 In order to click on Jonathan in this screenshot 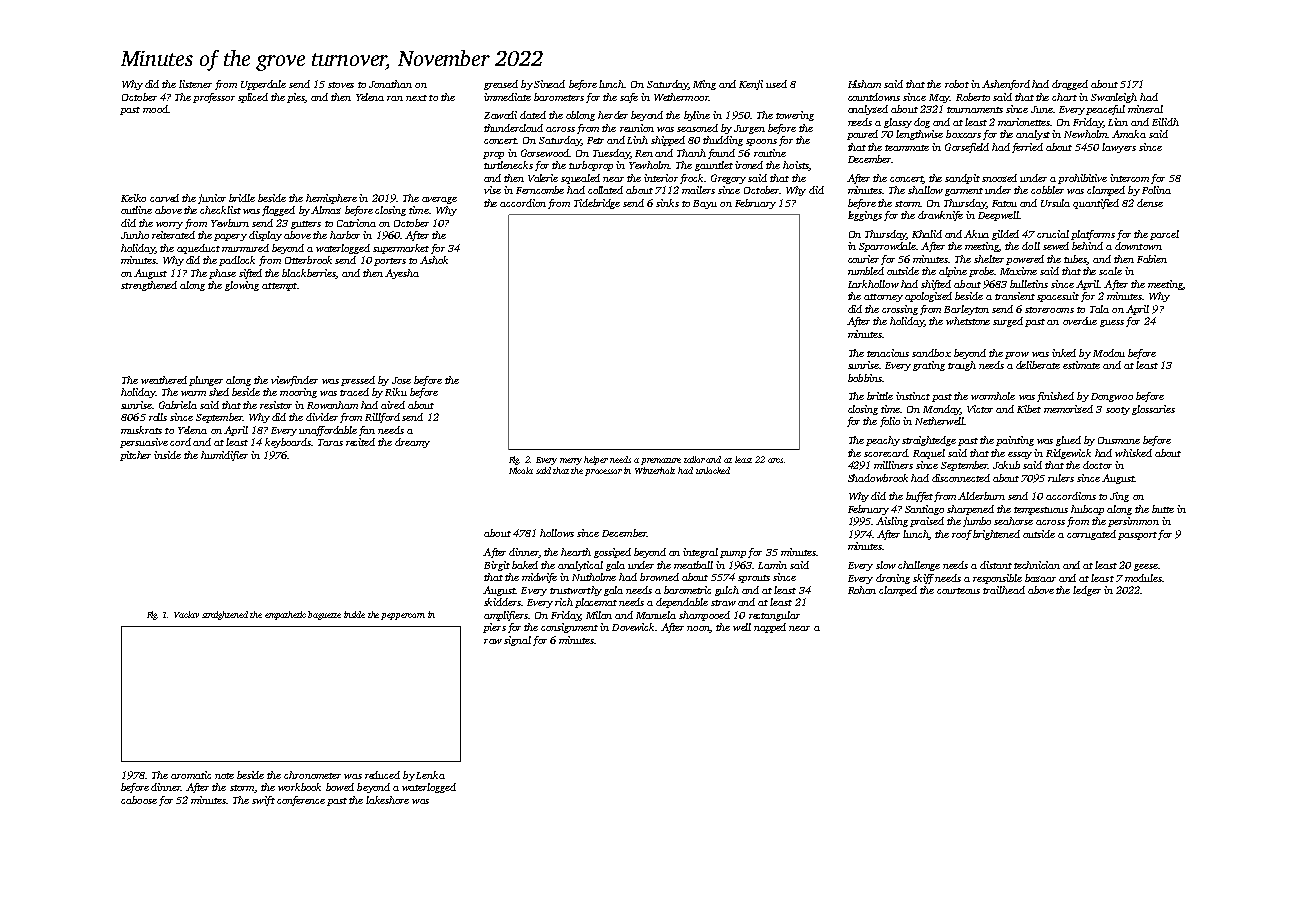, I will do `click(390, 84)`.
